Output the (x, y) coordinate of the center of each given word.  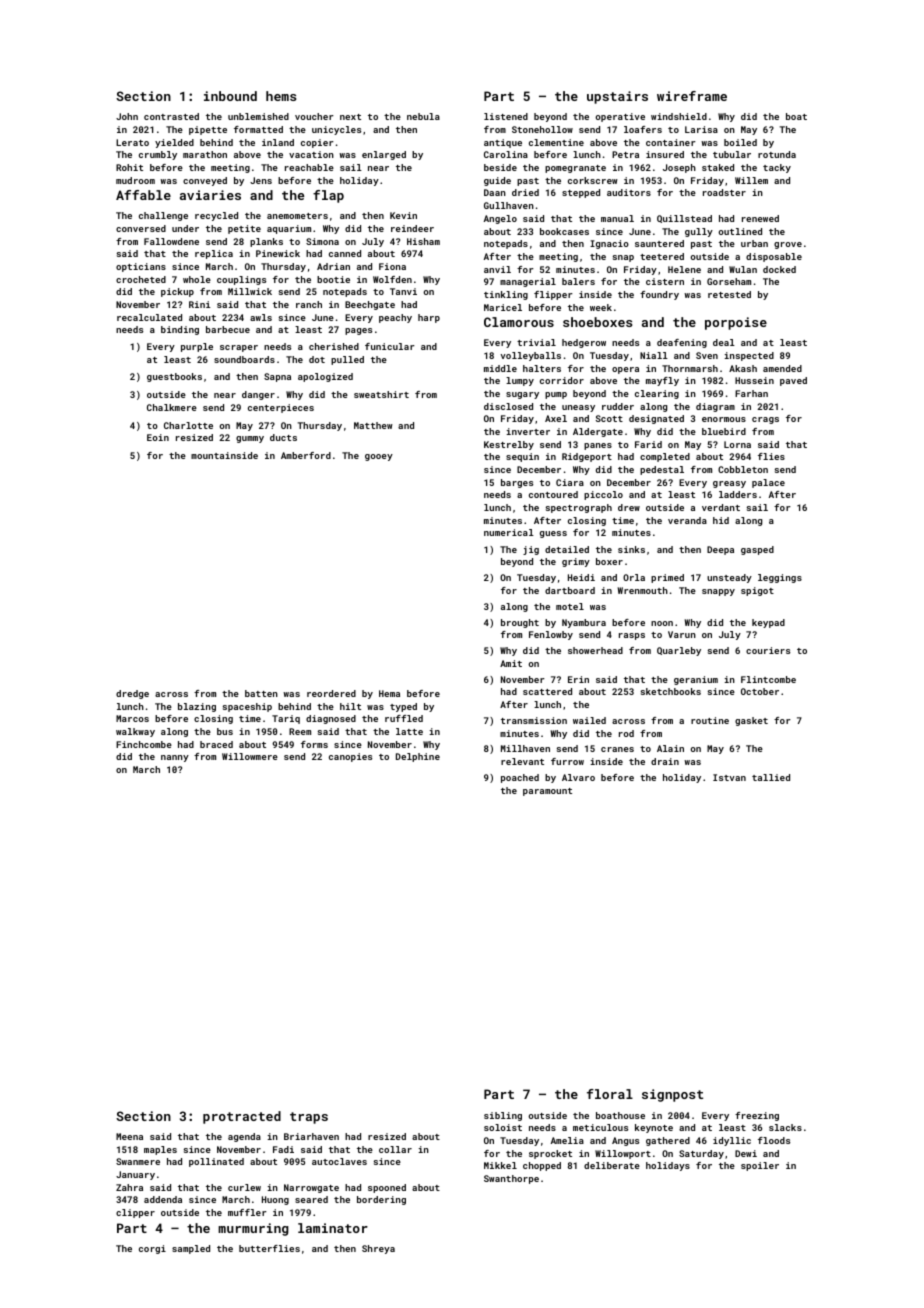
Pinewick (278, 253)
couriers (768, 650)
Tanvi (403, 291)
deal (724, 342)
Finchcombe (144, 744)
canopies (350, 757)
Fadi (283, 1149)
